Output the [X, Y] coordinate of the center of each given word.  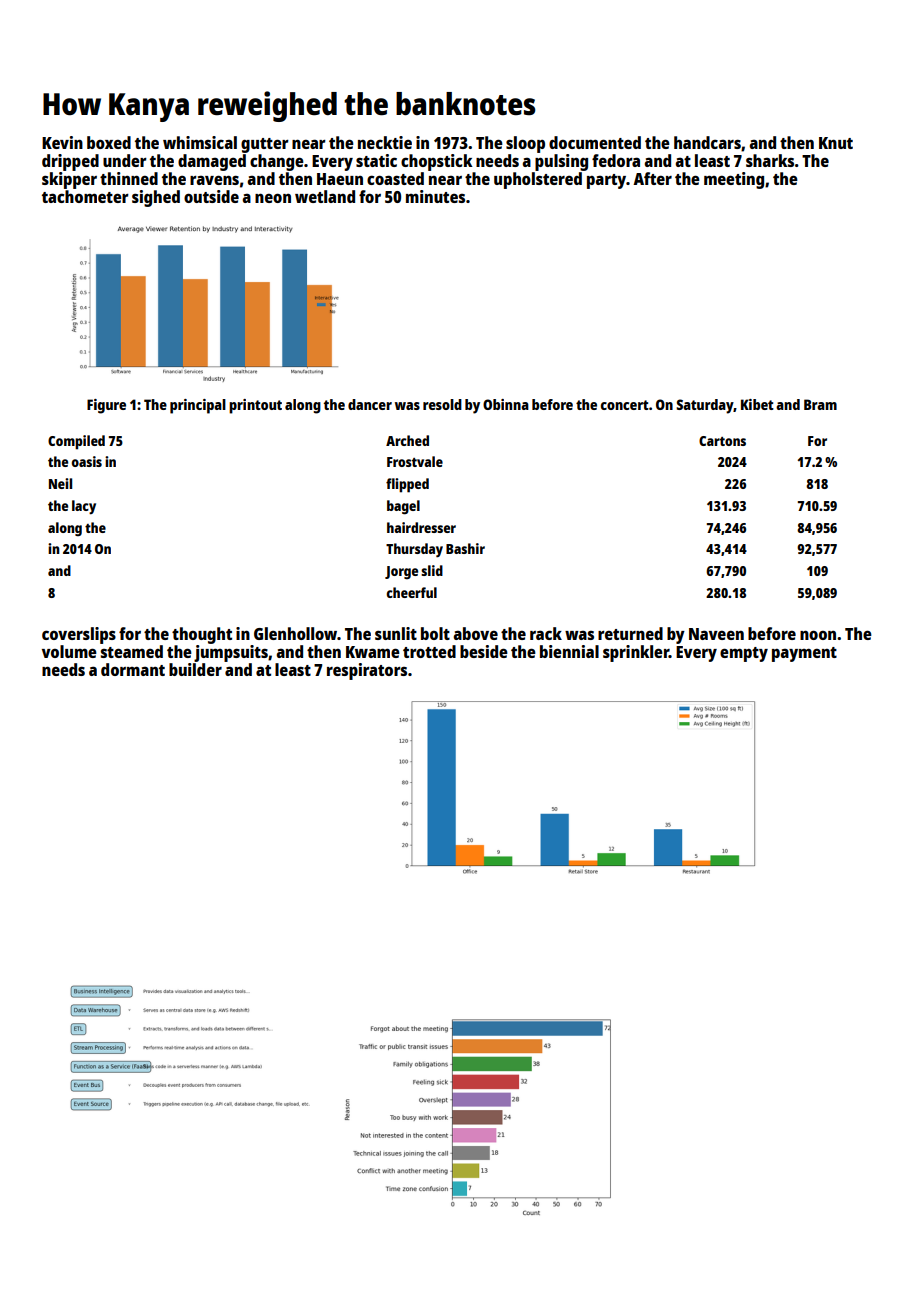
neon [273, 198]
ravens [214, 180]
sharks [770, 160]
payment [804, 654]
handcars [707, 142]
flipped [407, 485]
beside [484, 651]
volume [69, 651]
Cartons [722, 441]
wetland [325, 196]
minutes [435, 196]
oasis [86, 461]
